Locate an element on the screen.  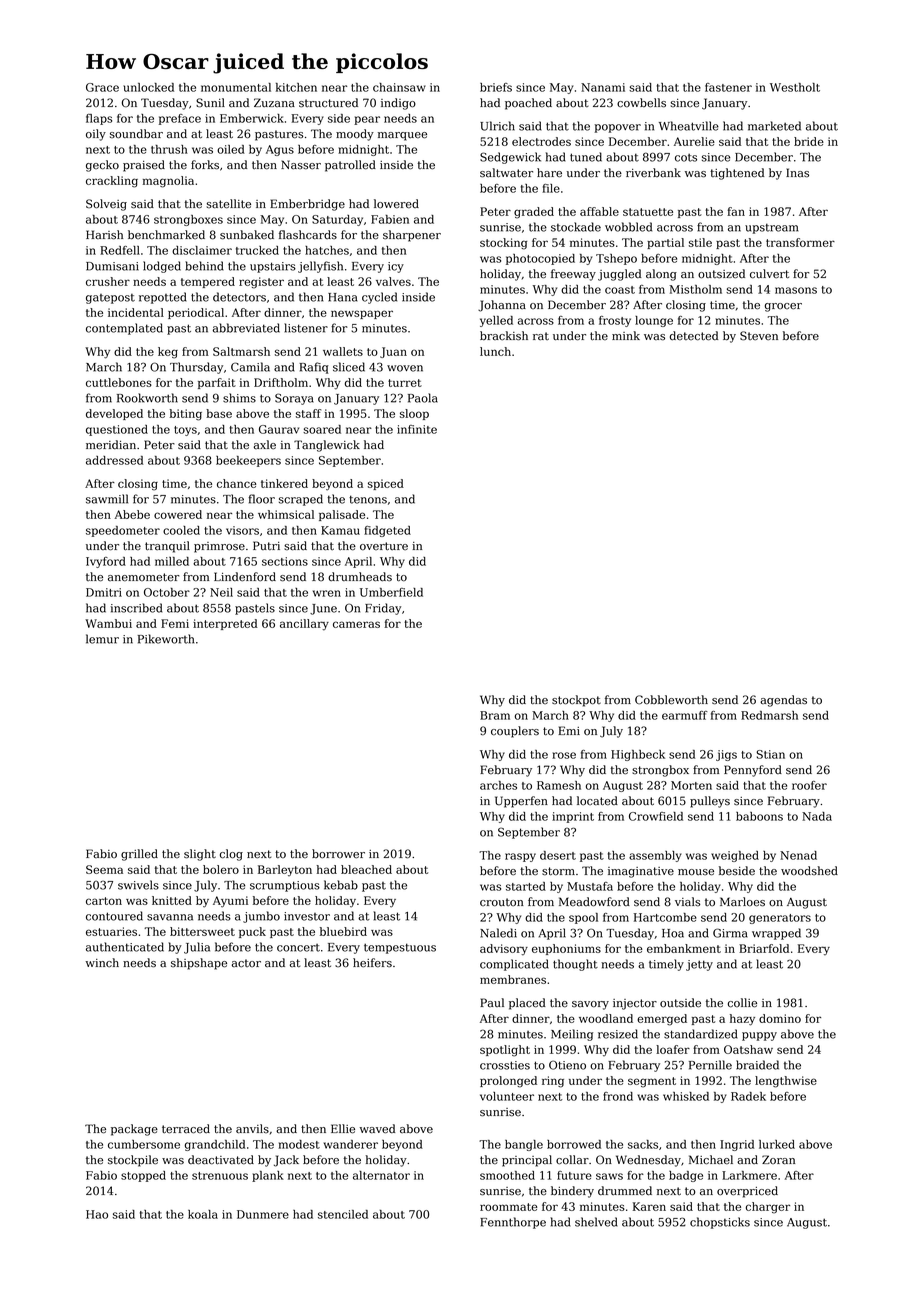
detected is located at coordinates (694, 336).
